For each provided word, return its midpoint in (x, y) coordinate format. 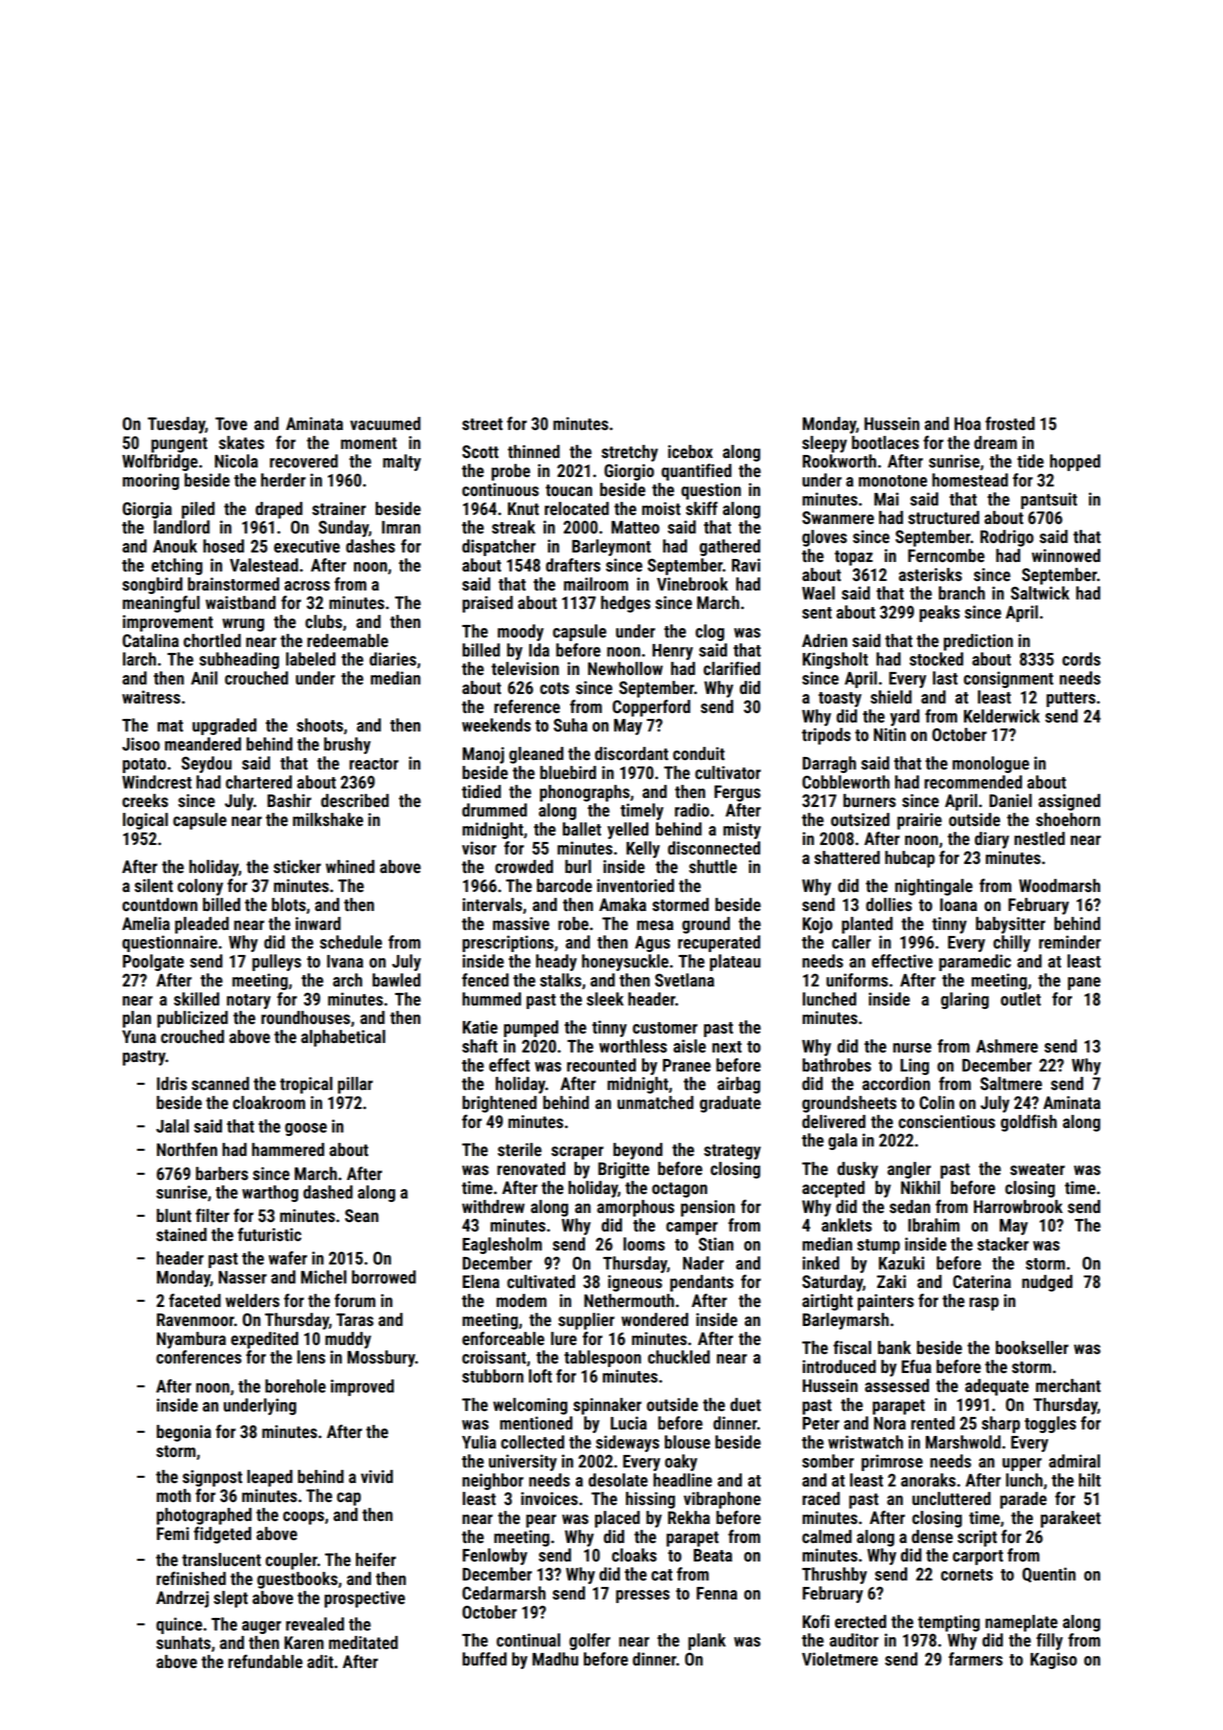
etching (177, 566)
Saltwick (1040, 593)
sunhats (183, 1642)
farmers (976, 1659)
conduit (699, 753)
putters (1071, 699)
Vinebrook (692, 584)
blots (289, 904)
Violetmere (840, 1659)
